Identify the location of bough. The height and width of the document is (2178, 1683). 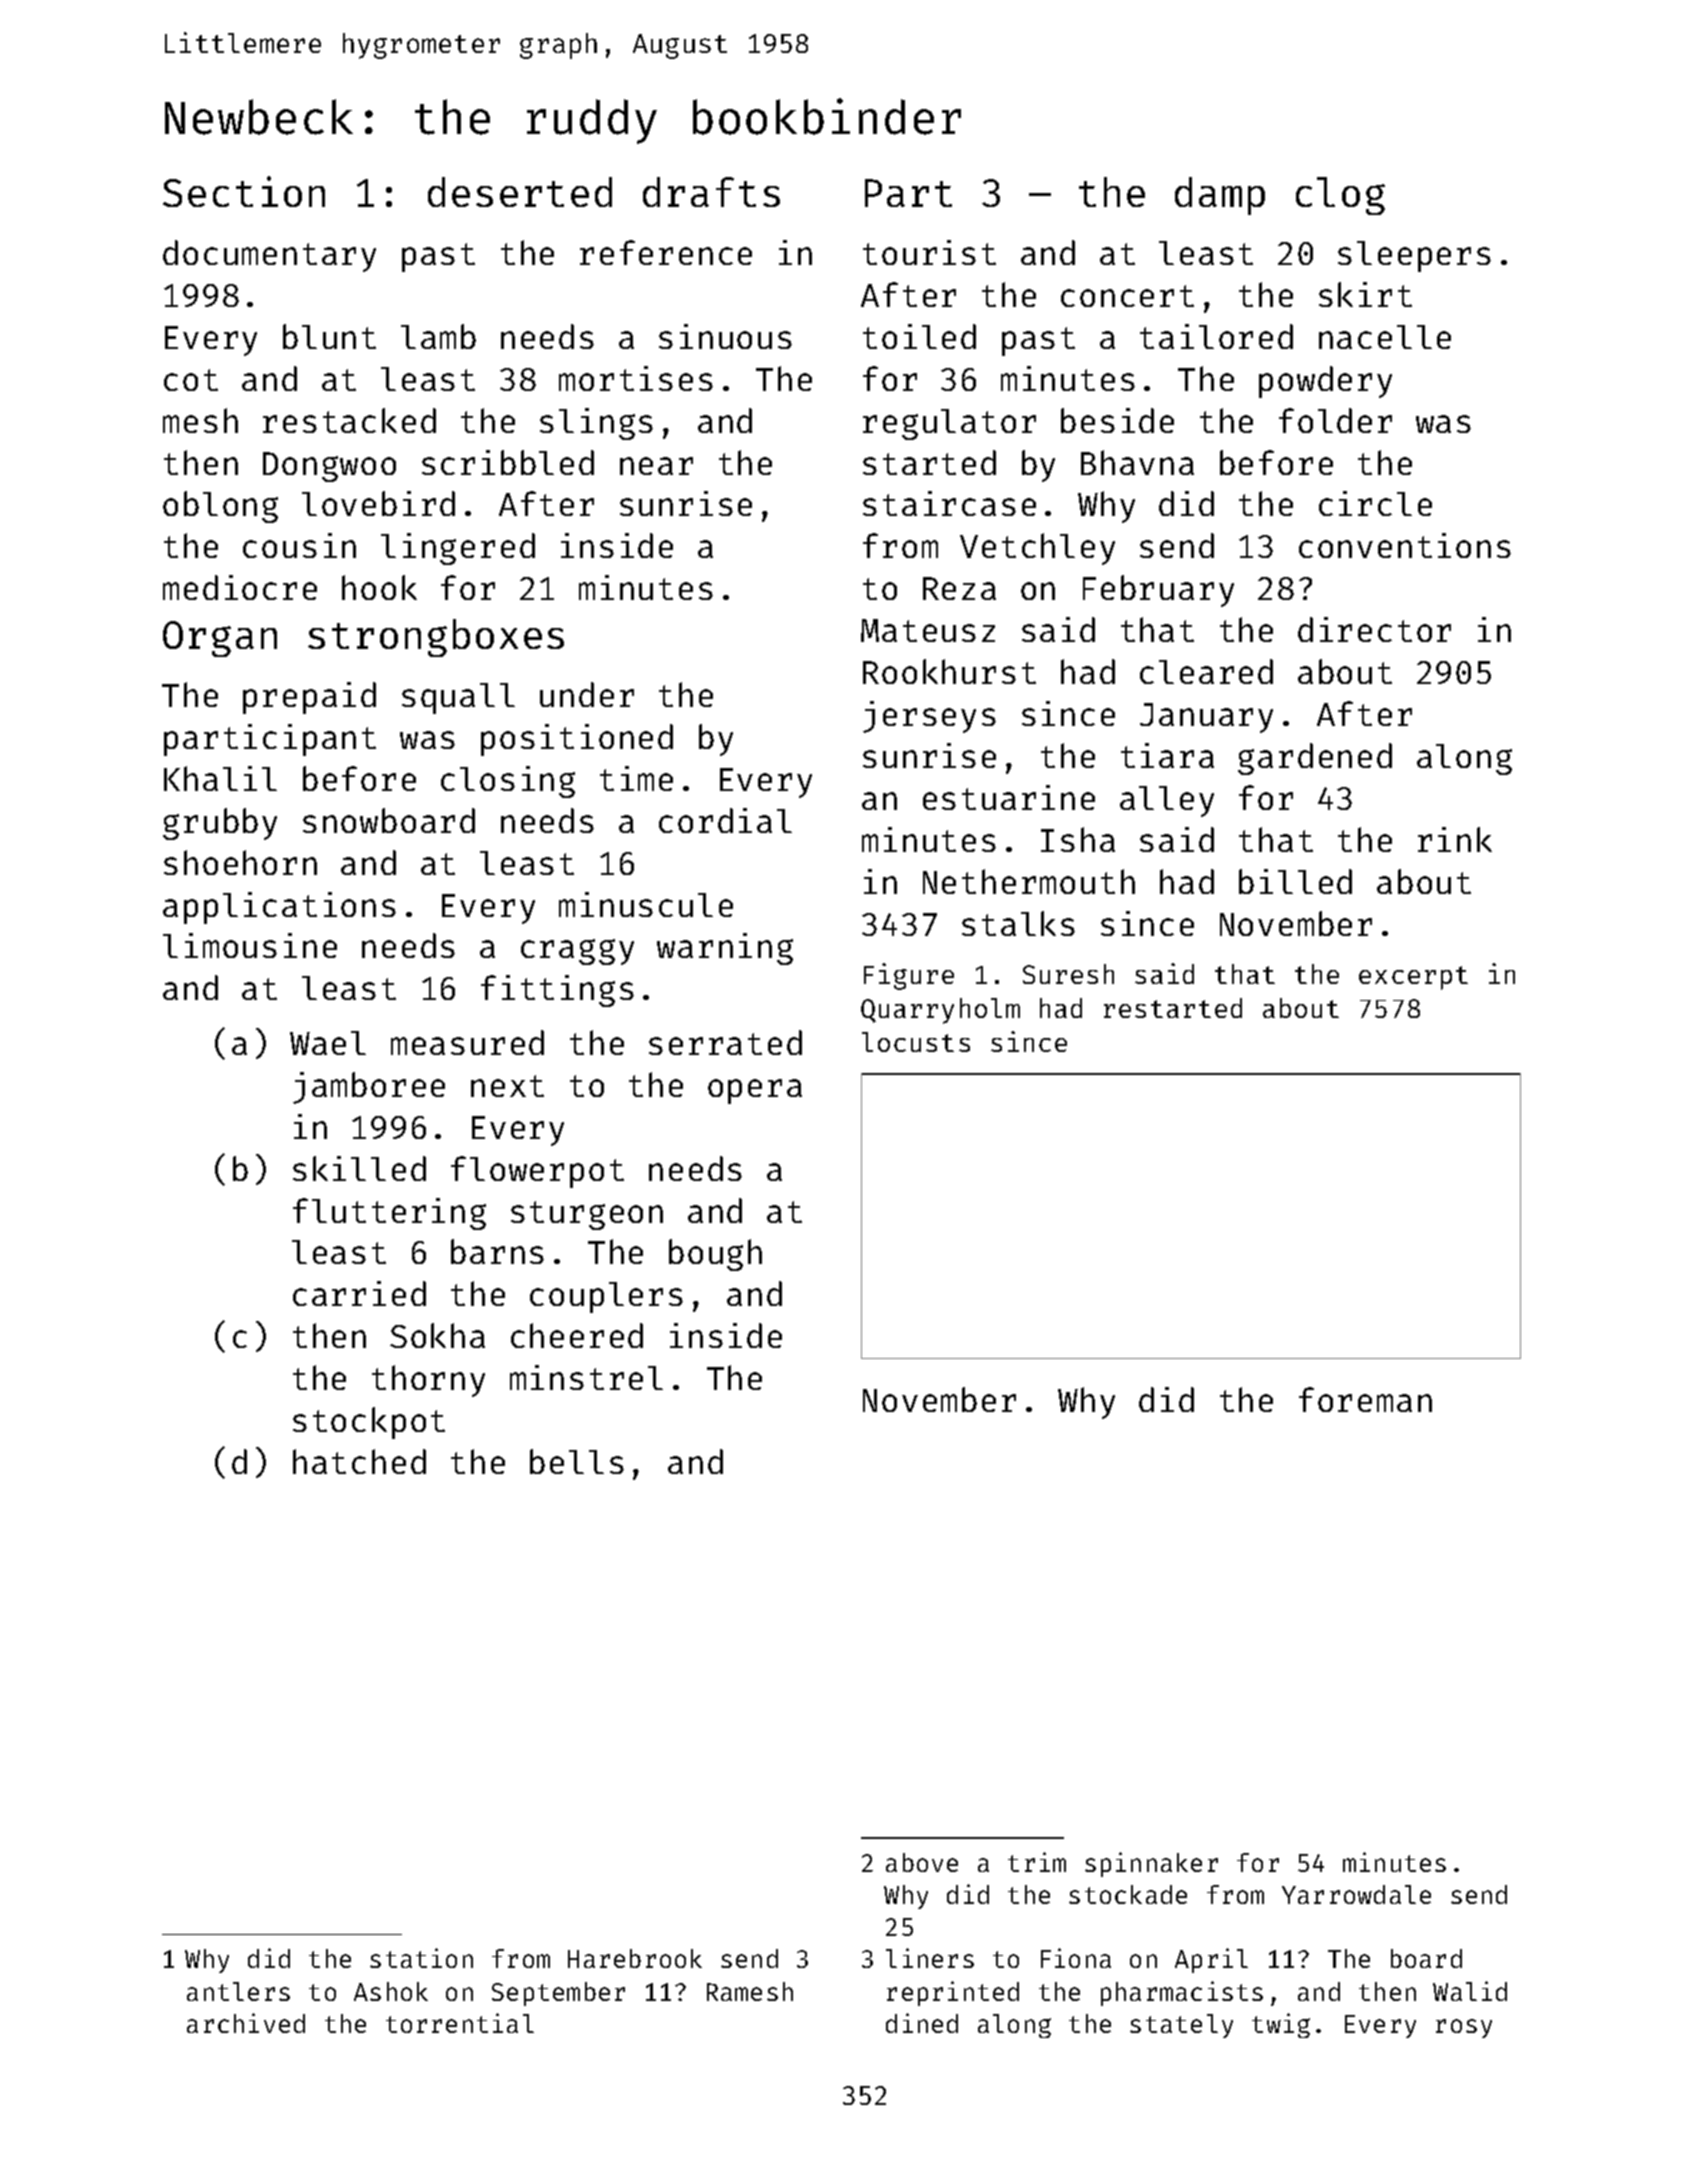
(715, 1255).
